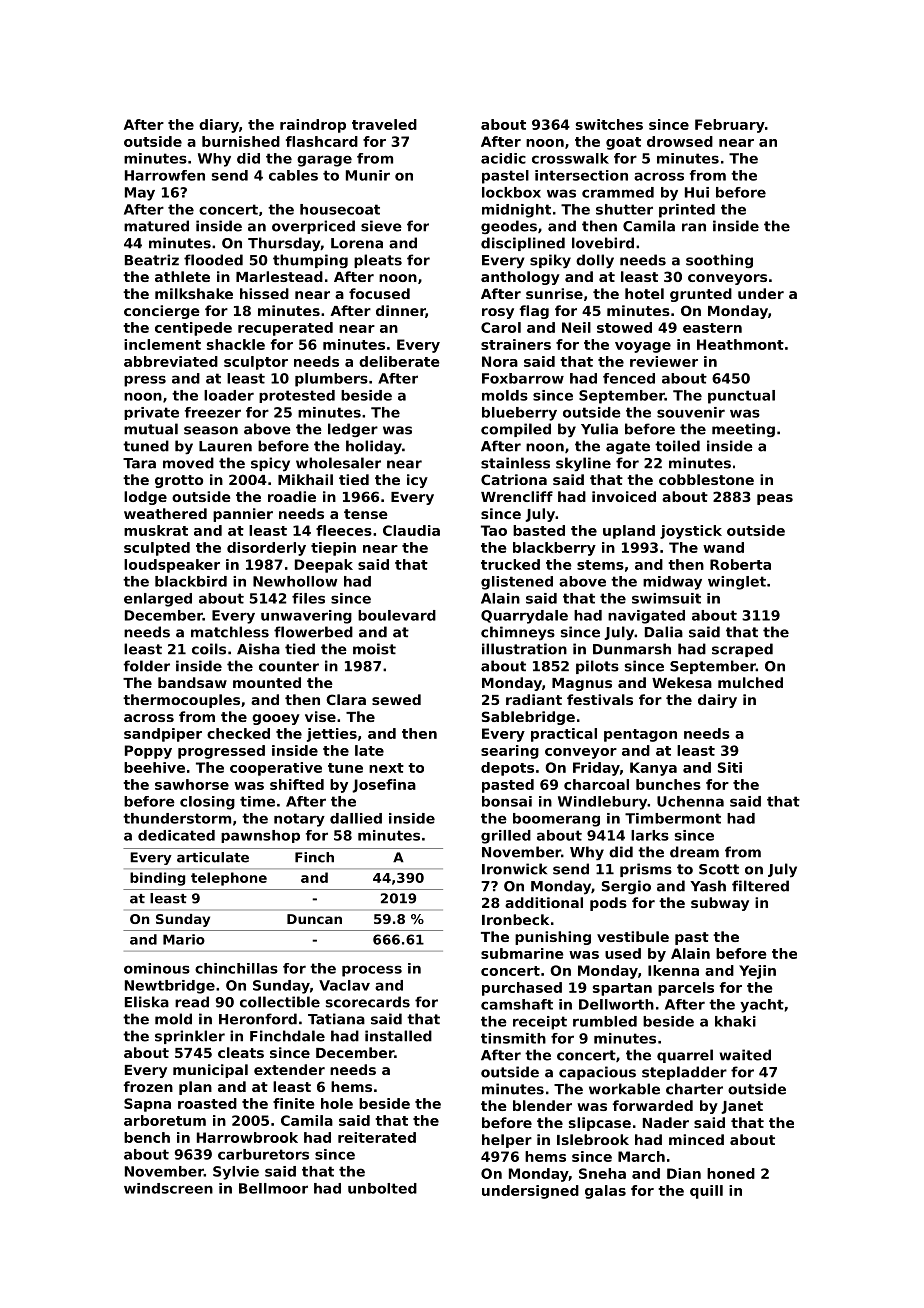 Image resolution: width=924 pixels, height=1308 pixels. What do you see at coordinates (165, 175) in the page?
I see `Harrowfen` at bounding box center [165, 175].
